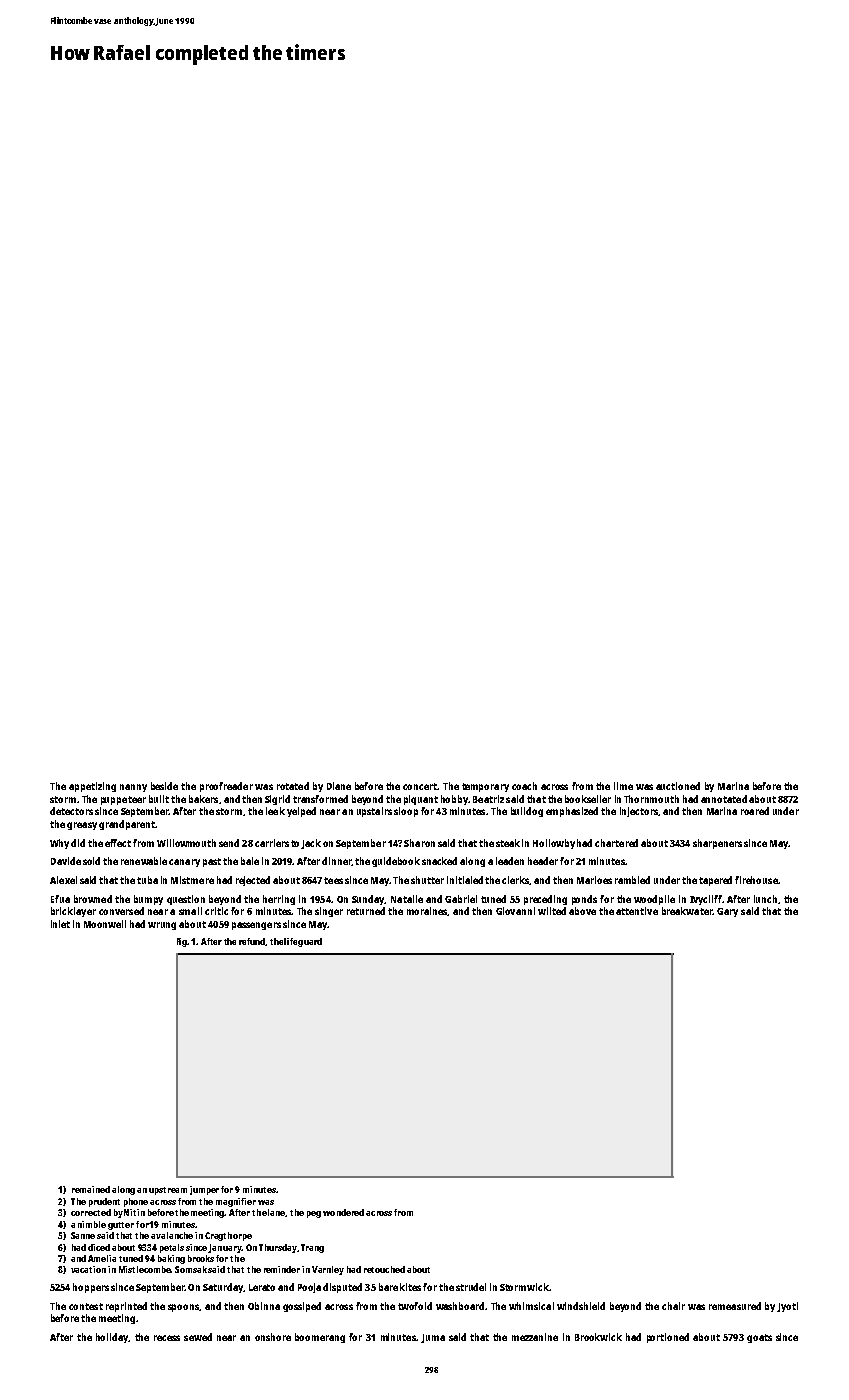 The height and width of the screenshot is (1400, 849). What do you see at coordinates (343, 1212) in the screenshot?
I see `wondered` at bounding box center [343, 1212].
